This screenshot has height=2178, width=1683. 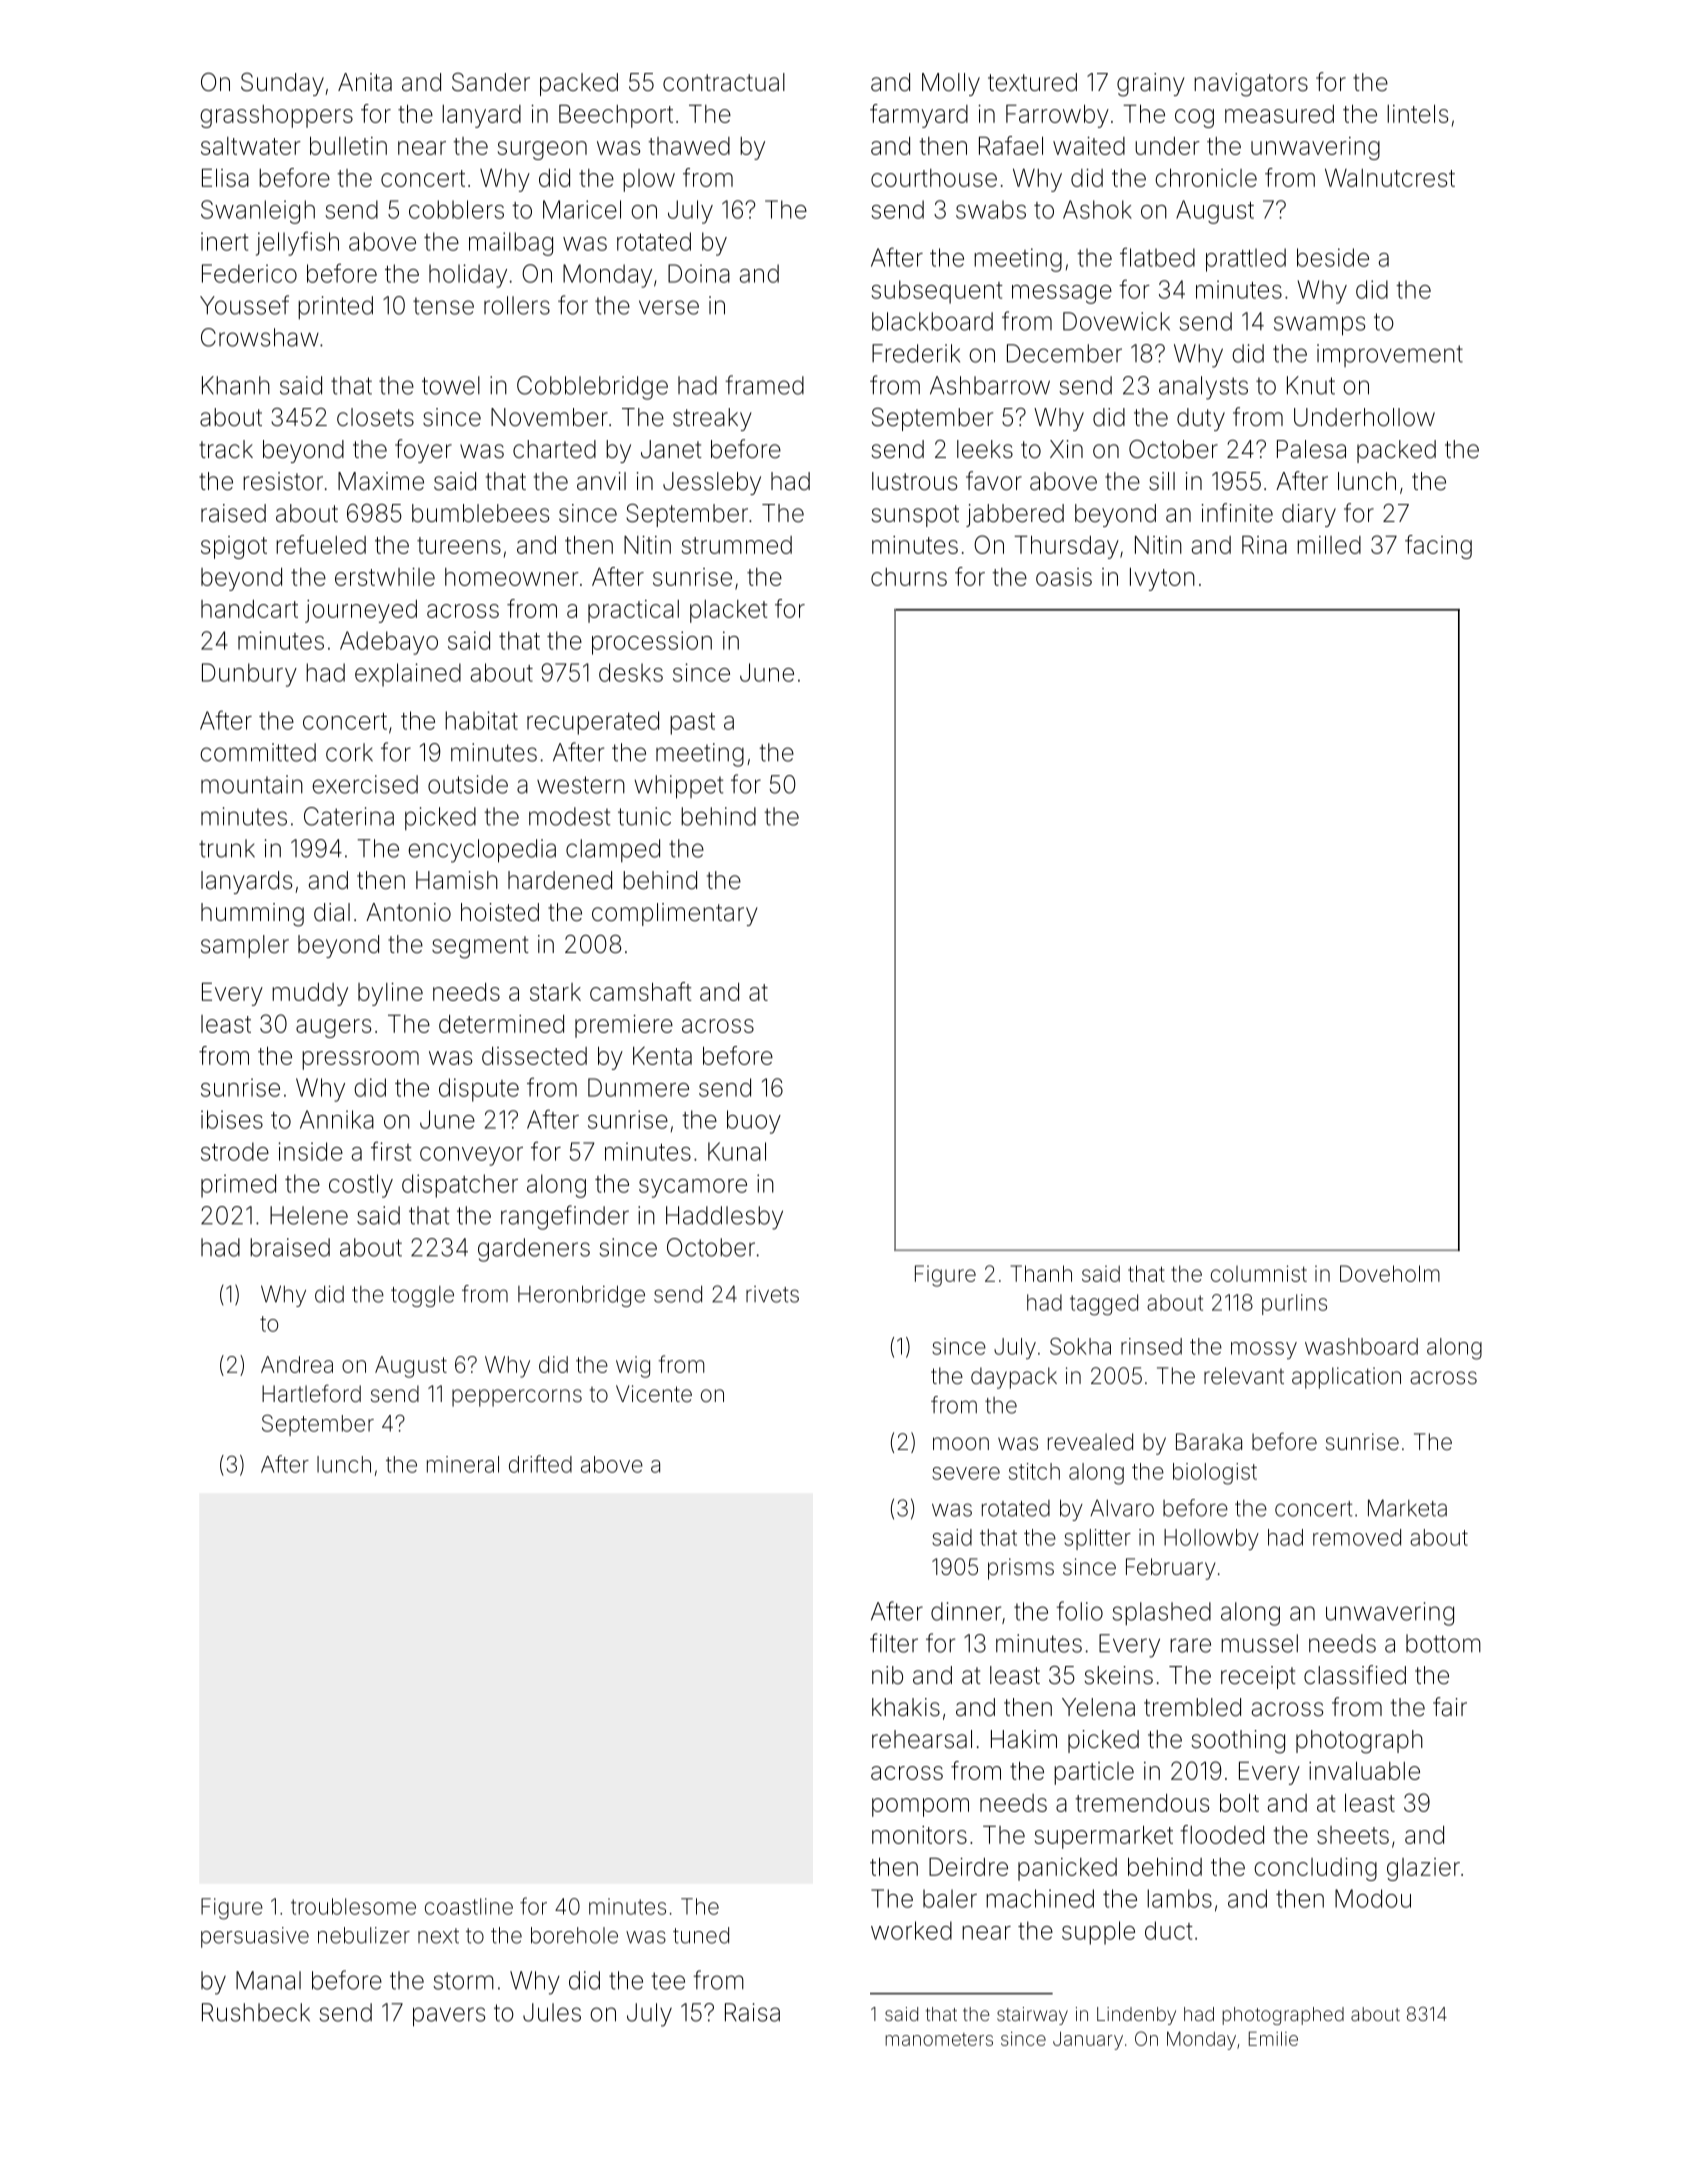 I want to click on textured, so click(x=1032, y=82).
